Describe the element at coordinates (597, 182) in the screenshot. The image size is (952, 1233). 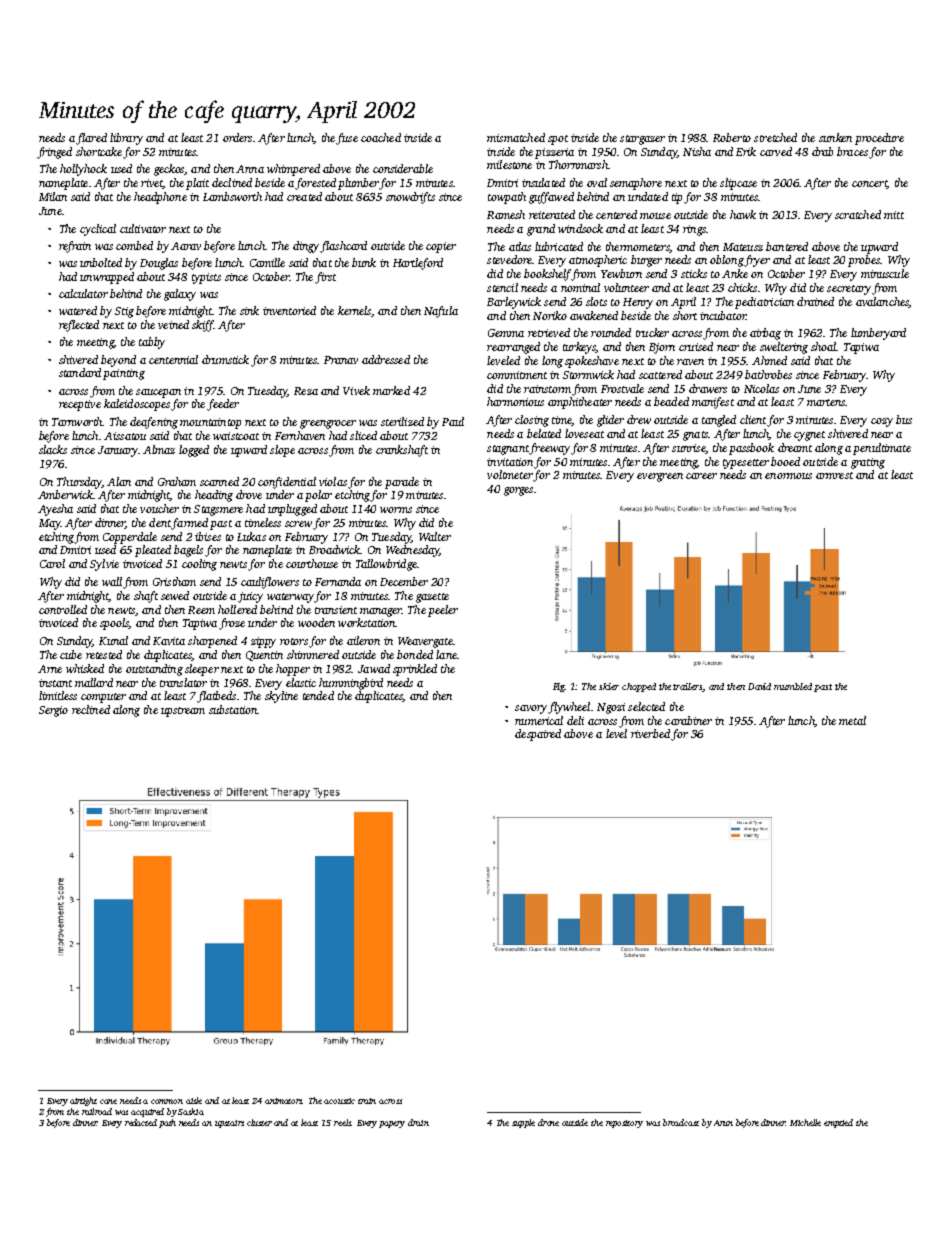
I see `oval` at that location.
